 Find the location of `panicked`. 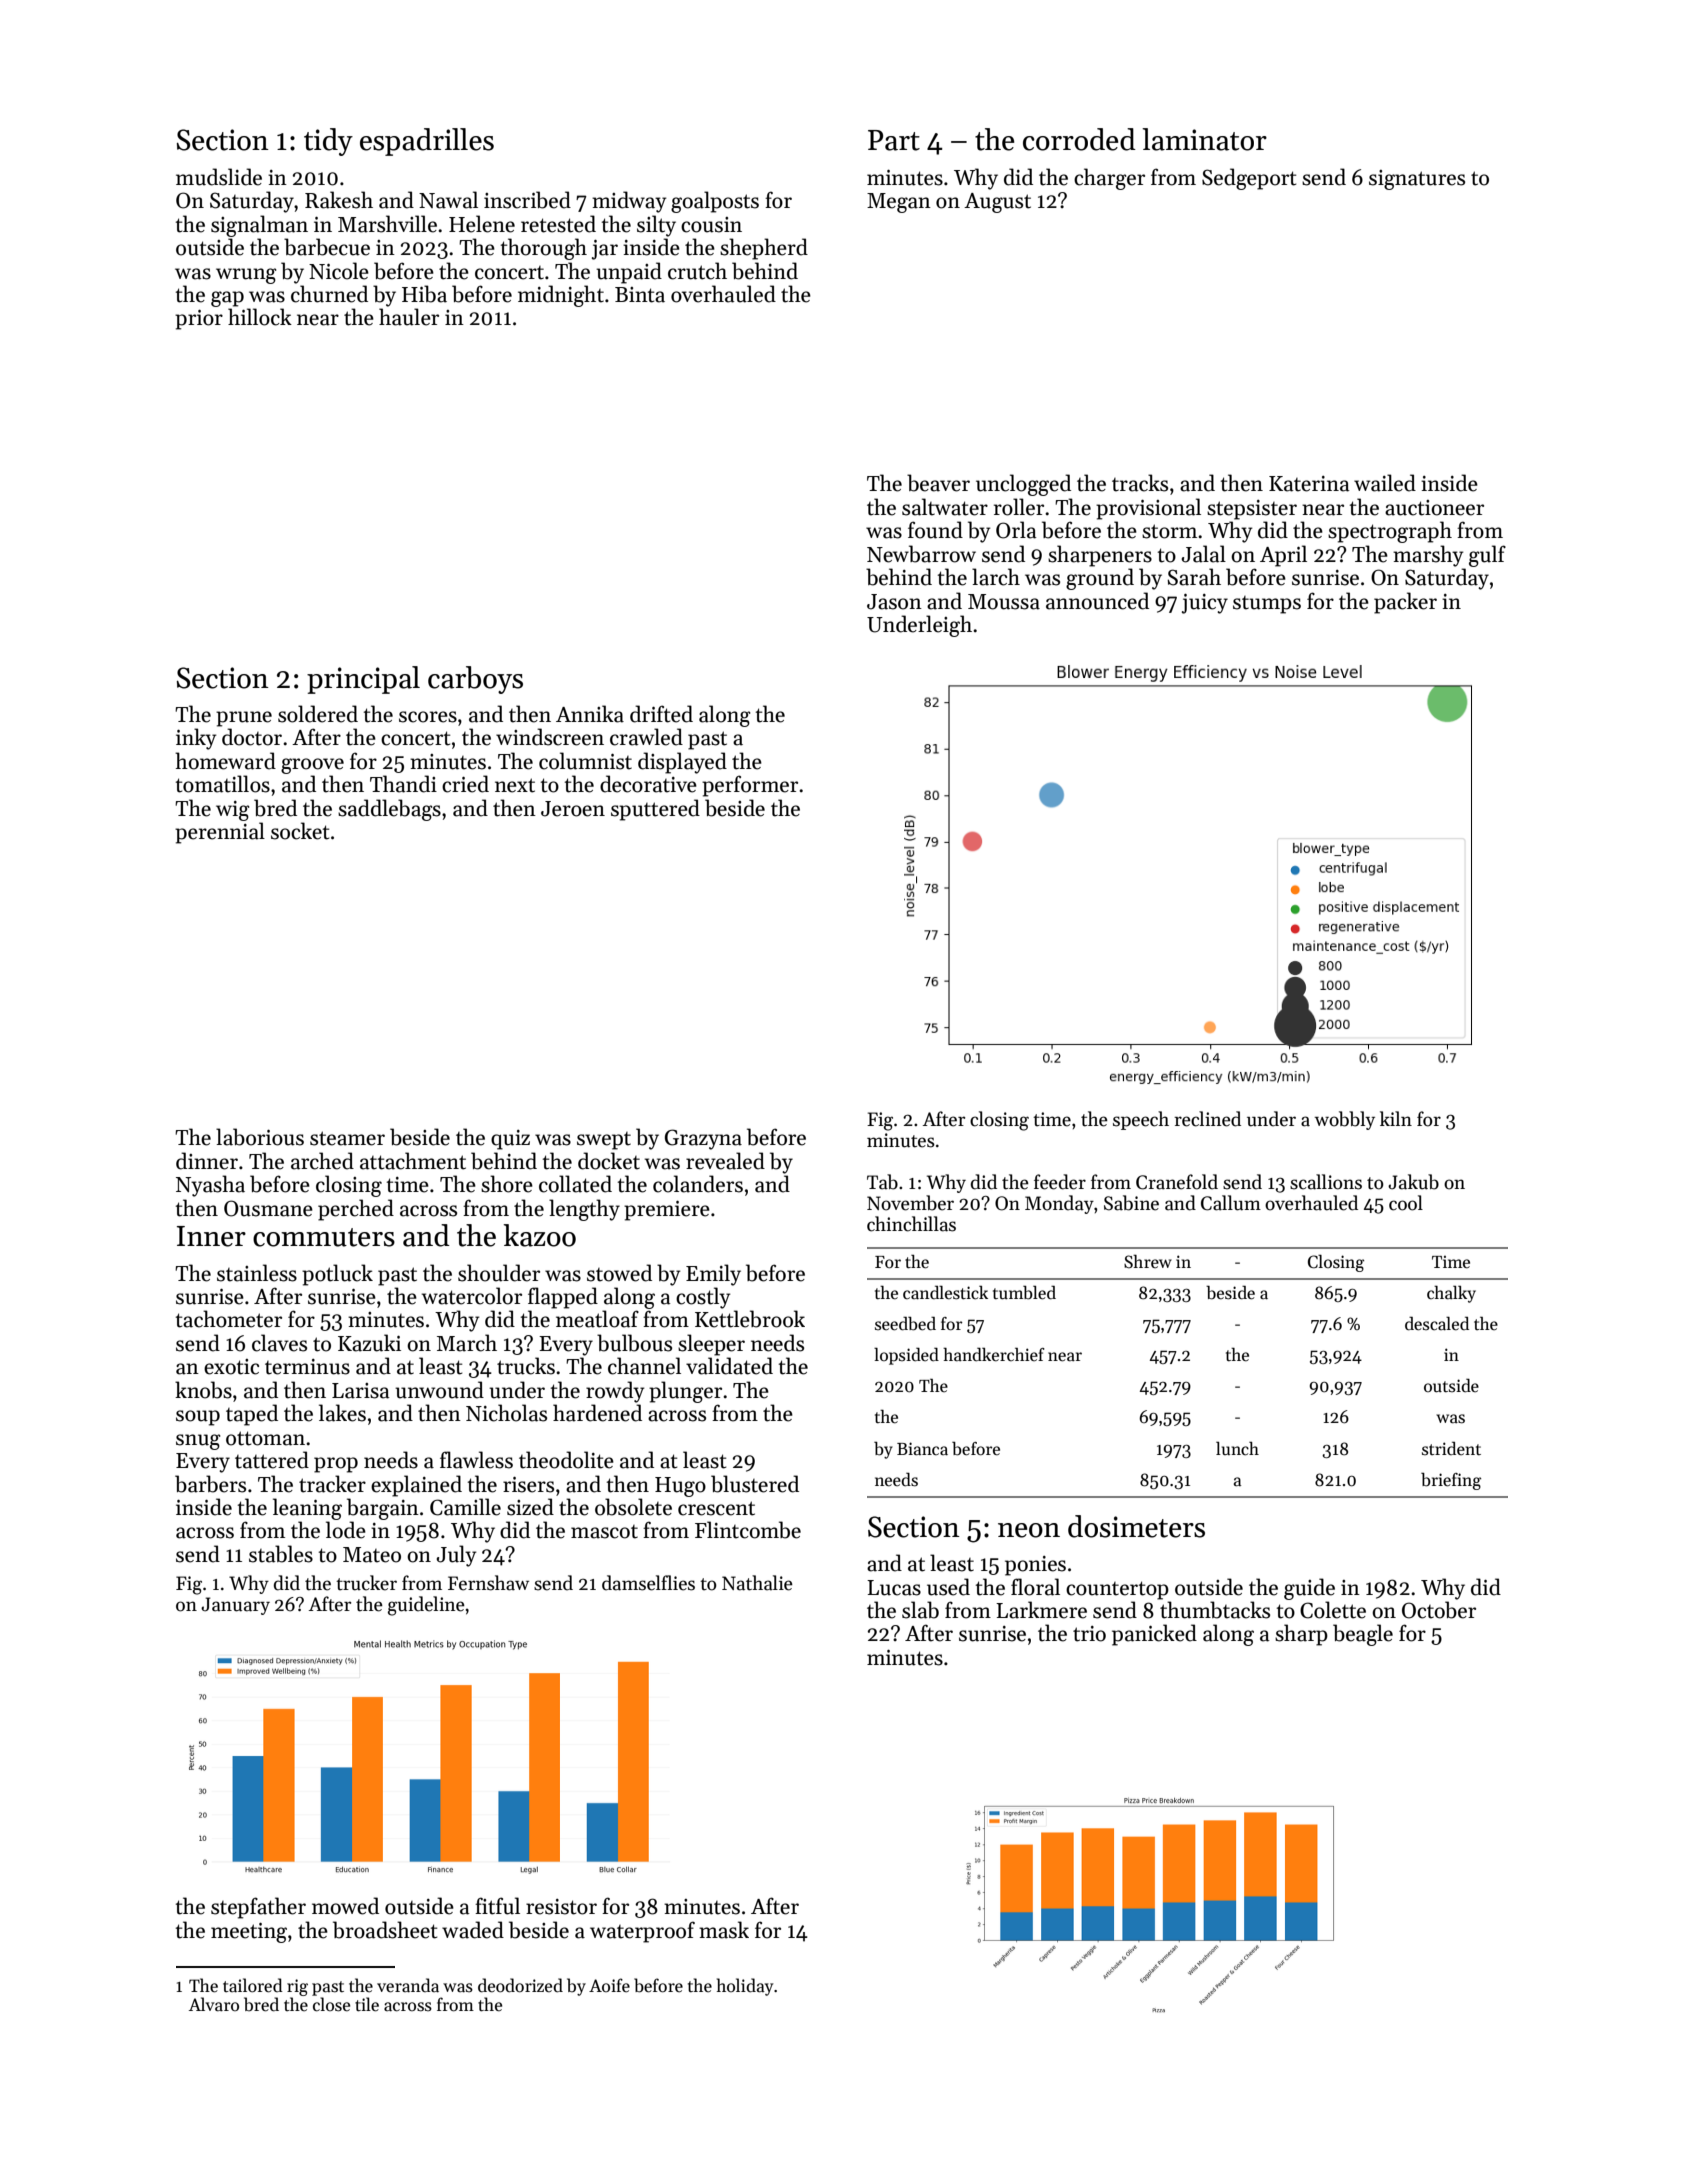

panicked is located at coordinates (1154, 1635).
